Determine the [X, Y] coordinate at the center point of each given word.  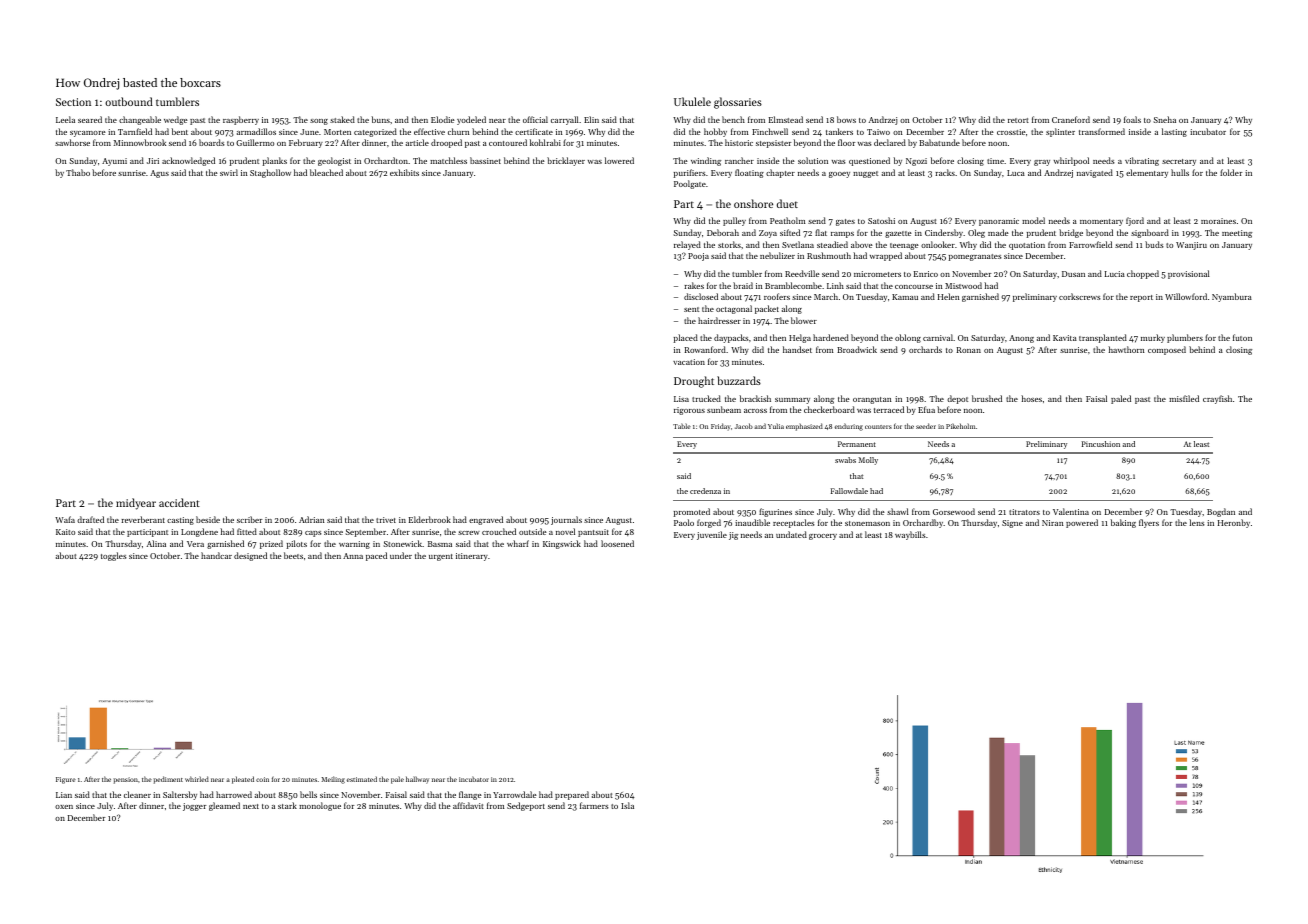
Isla [627, 805]
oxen [64, 807]
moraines [1218, 221]
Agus [159, 174]
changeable [140, 120]
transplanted [1103, 338]
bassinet [485, 160]
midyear [136, 504]
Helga [800, 338]
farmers [594, 805]
